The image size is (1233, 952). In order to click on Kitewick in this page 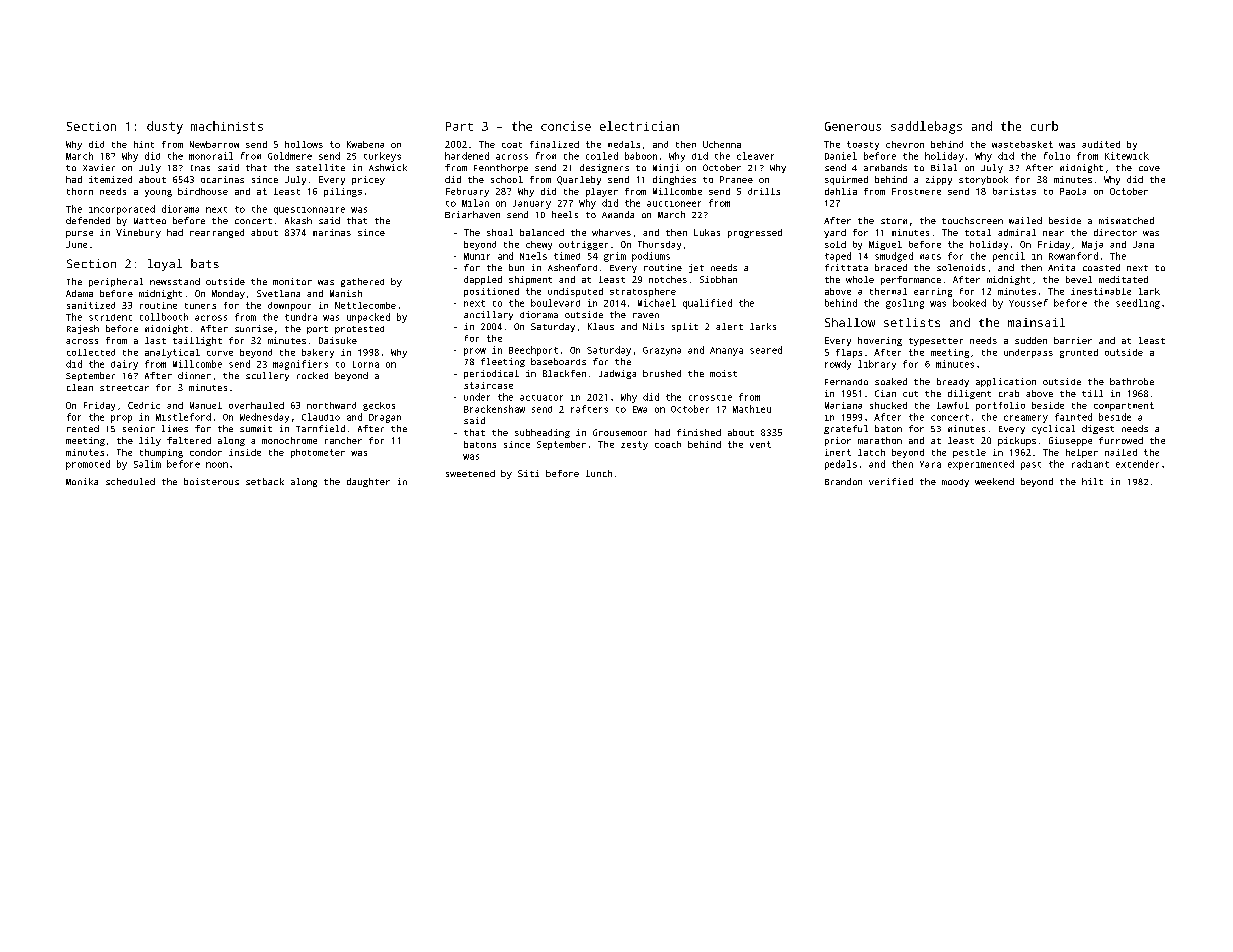, I will do `click(1127, 156)`.
